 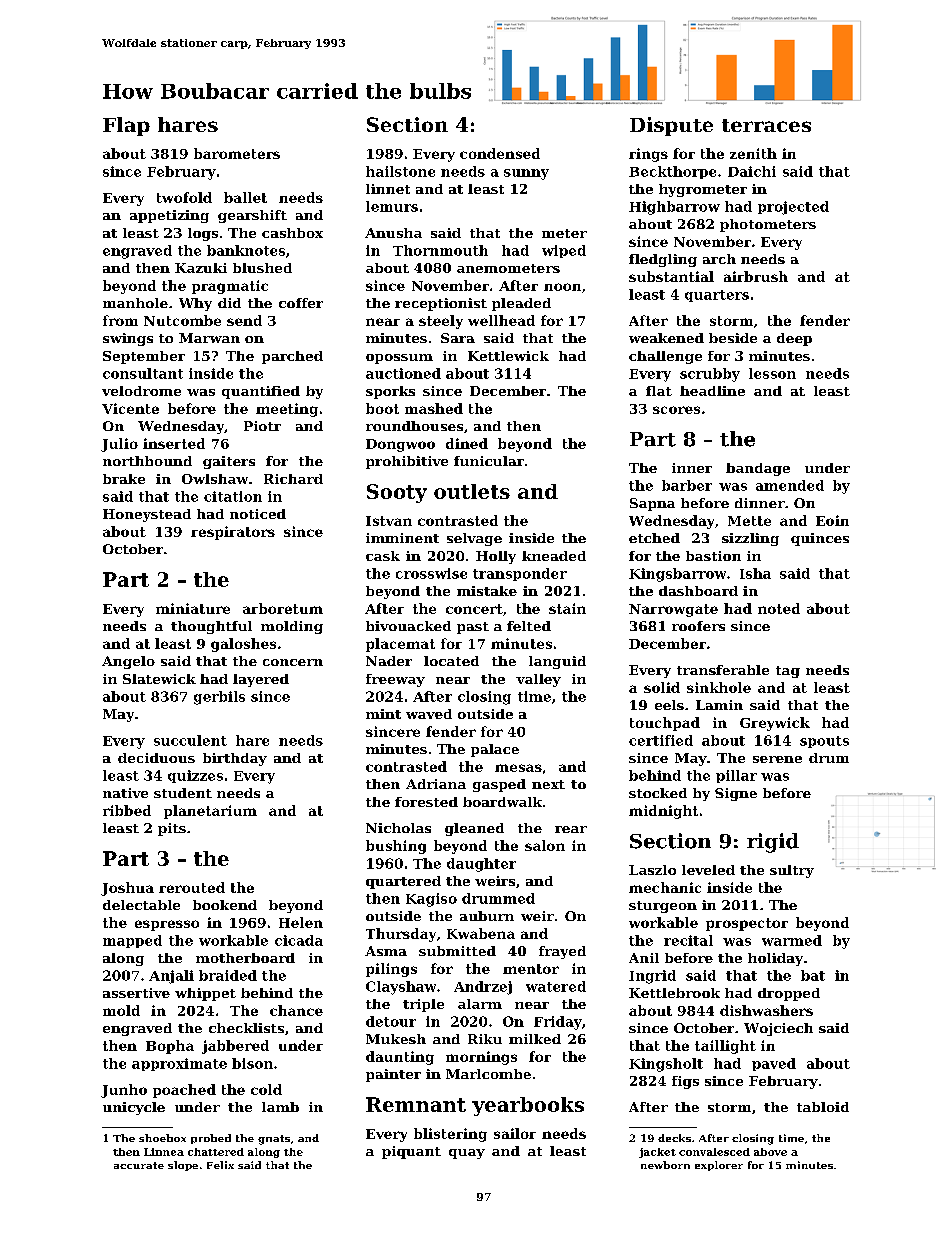 What do you see at coordinates (429, 714) in the image?
I see `waved` at bounding box center [429, 714].
